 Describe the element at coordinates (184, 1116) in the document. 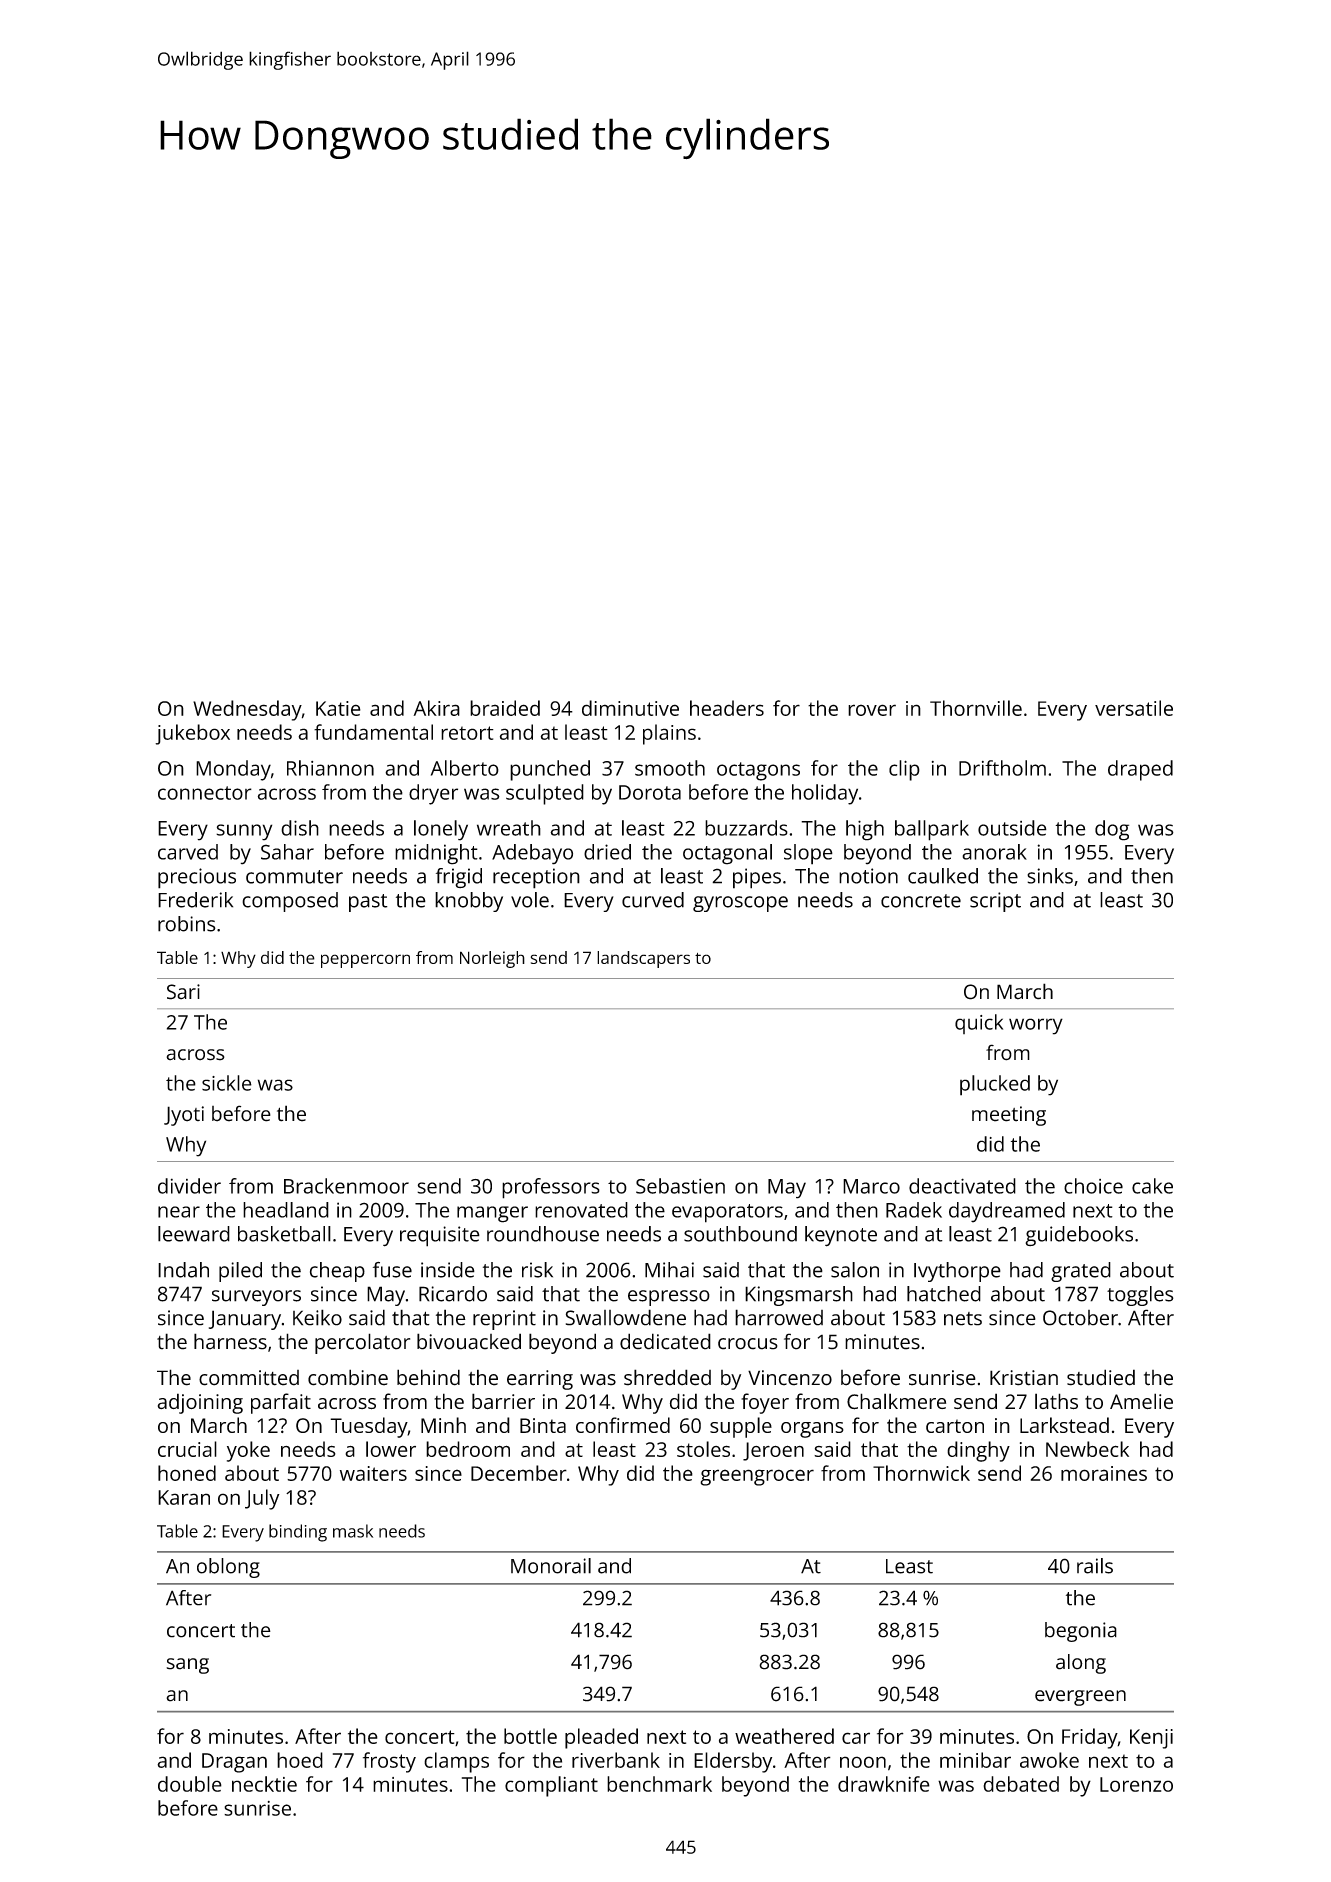

I see `Jyoti` at that location.
